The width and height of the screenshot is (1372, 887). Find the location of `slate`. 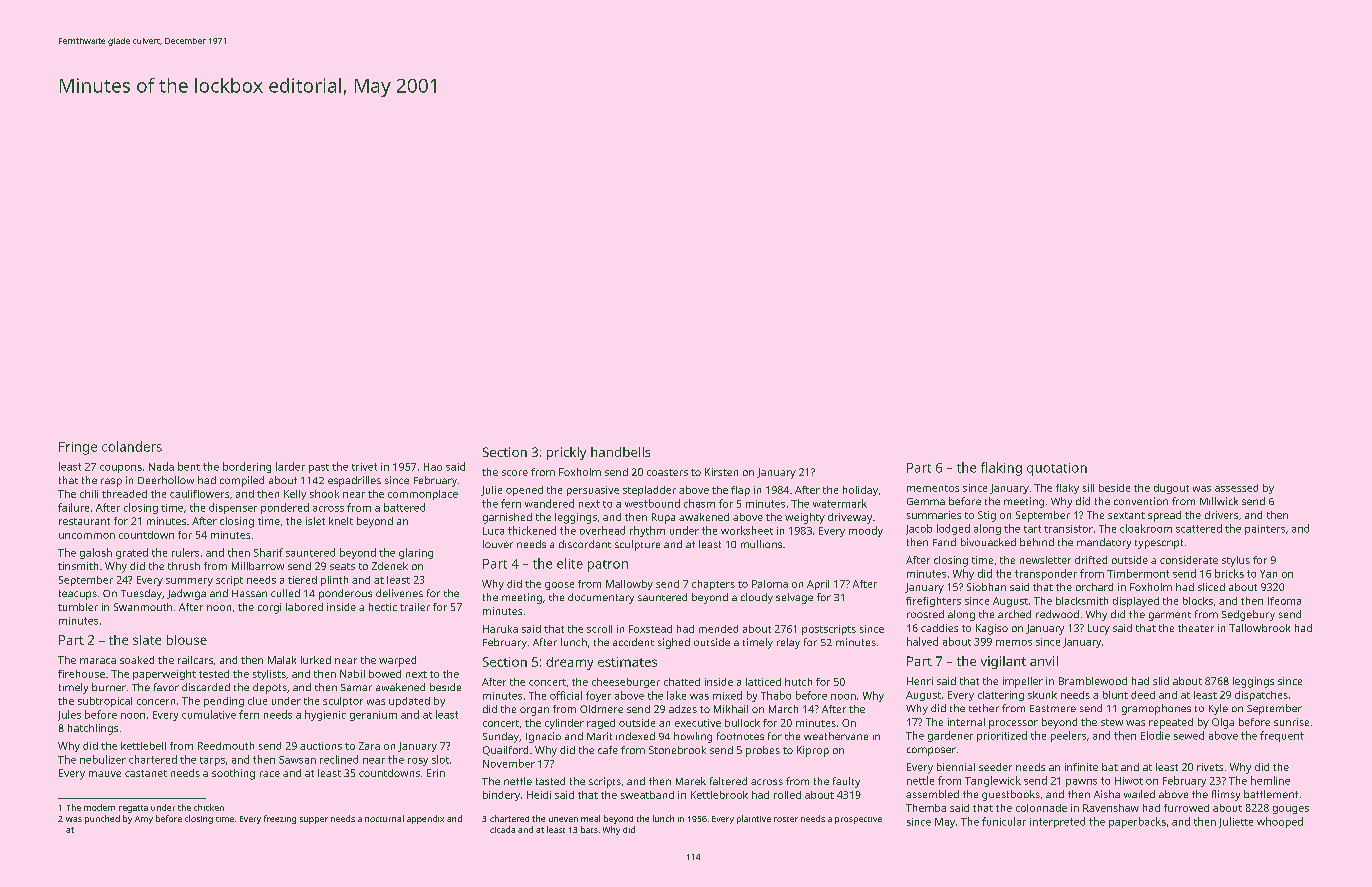

slate is located at coordinates (147, 640).
